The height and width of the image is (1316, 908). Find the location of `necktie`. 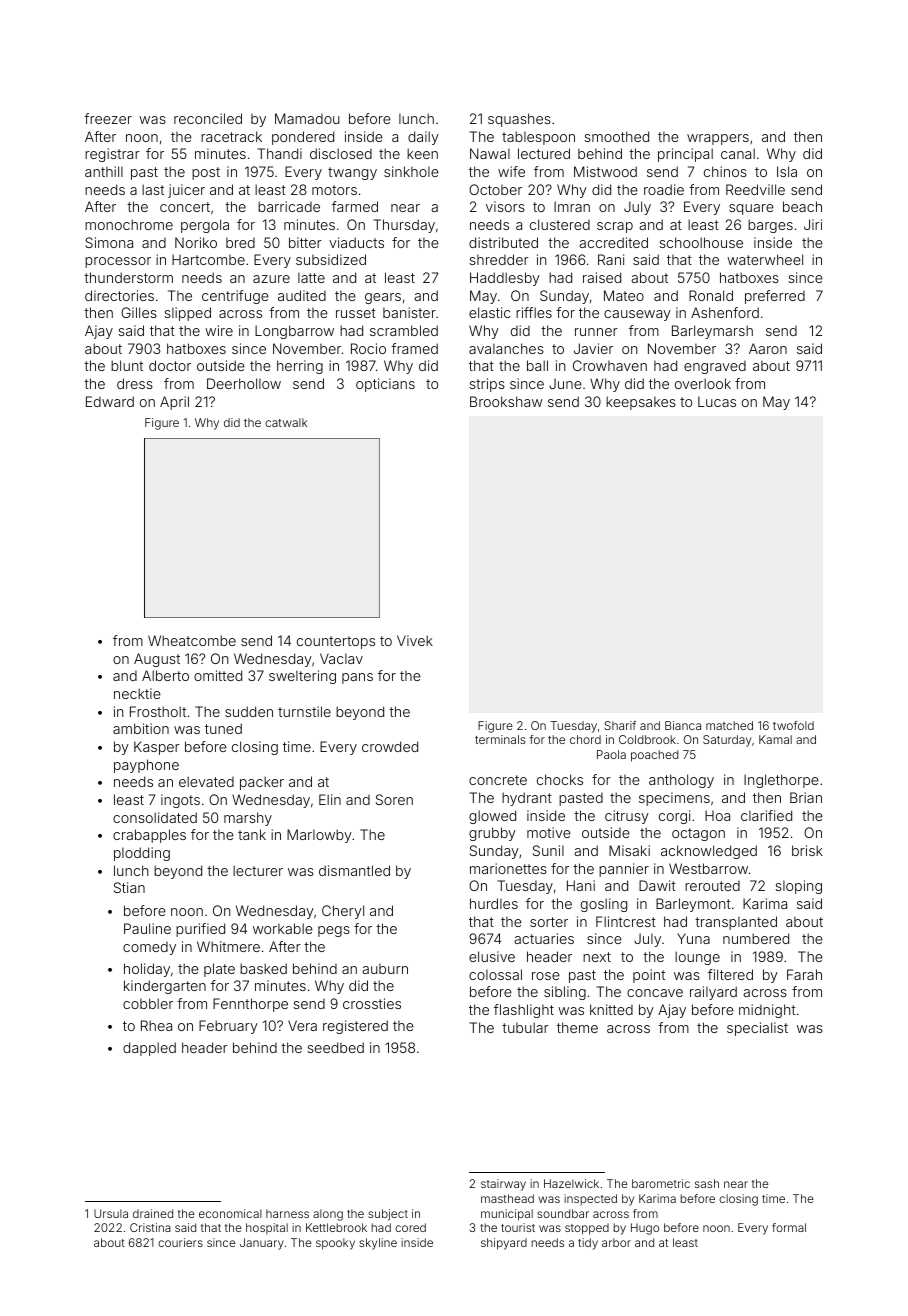

necktie is located at coordinates (137, 693).
